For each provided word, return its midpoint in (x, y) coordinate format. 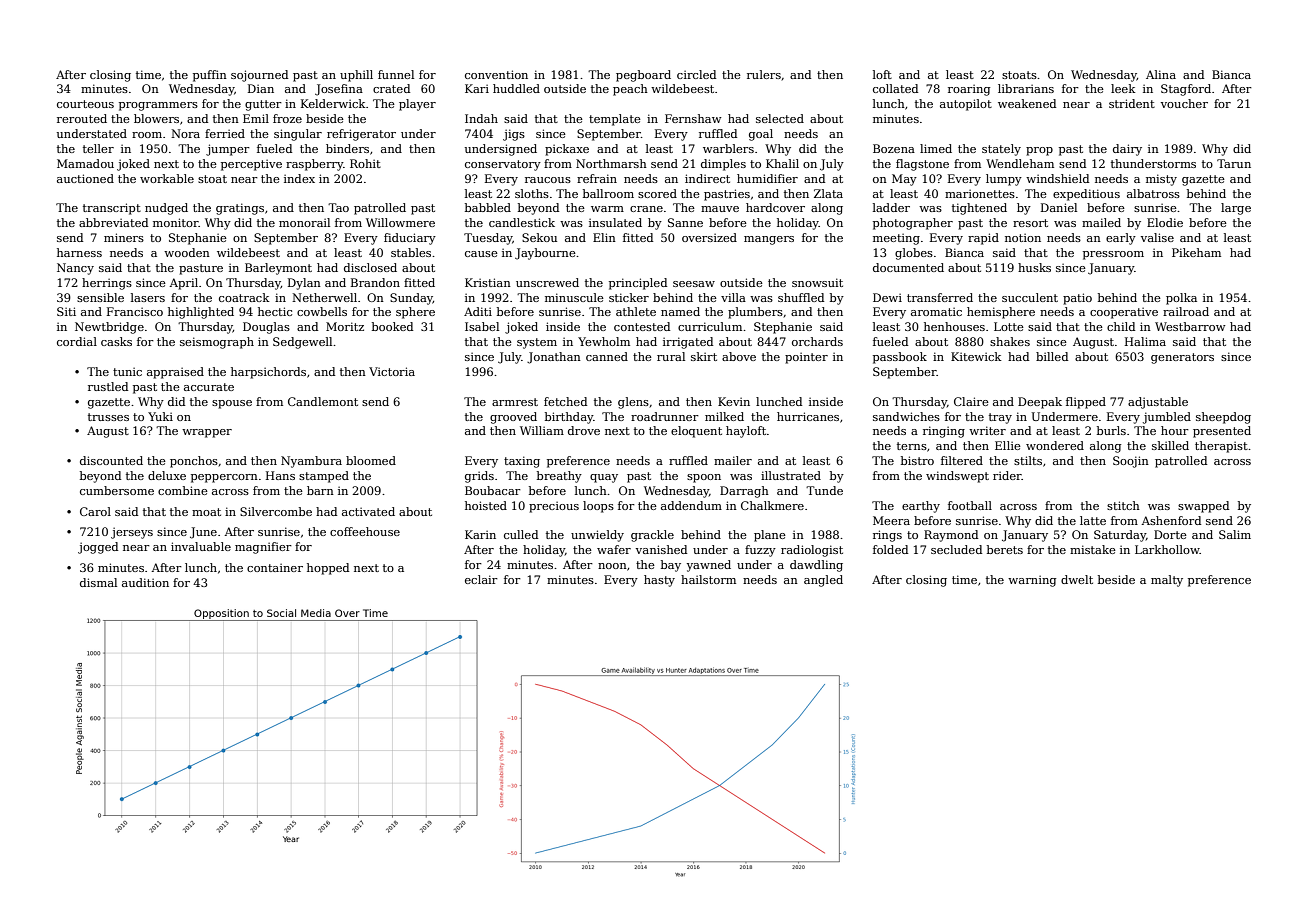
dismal (98, 582)
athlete (636, 311)
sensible (100, 297)
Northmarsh (611, 163)
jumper (228, 150)
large (1236, 209)
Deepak (1040, 403)
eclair (481, 579)
